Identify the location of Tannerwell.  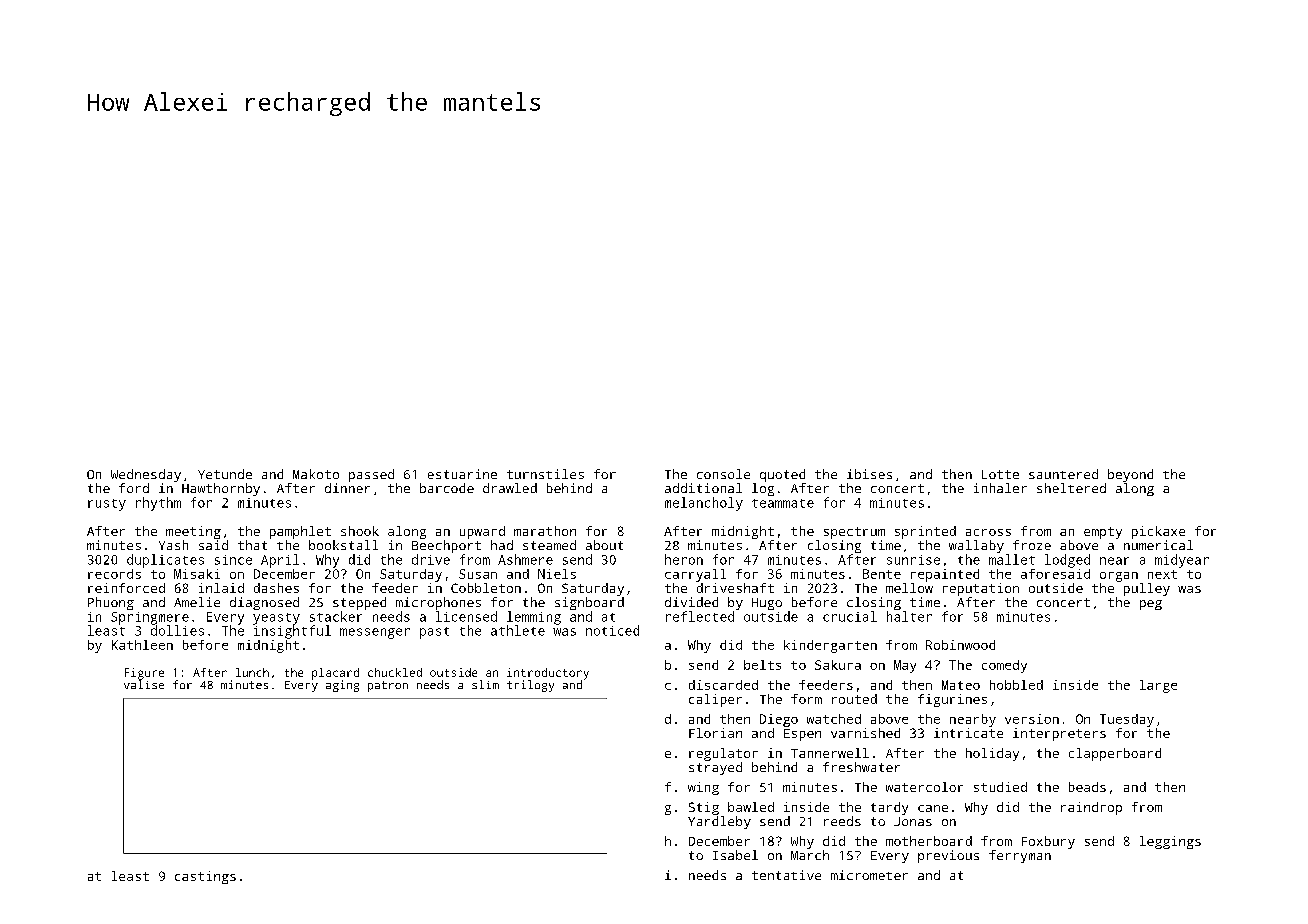
(830, 753).
